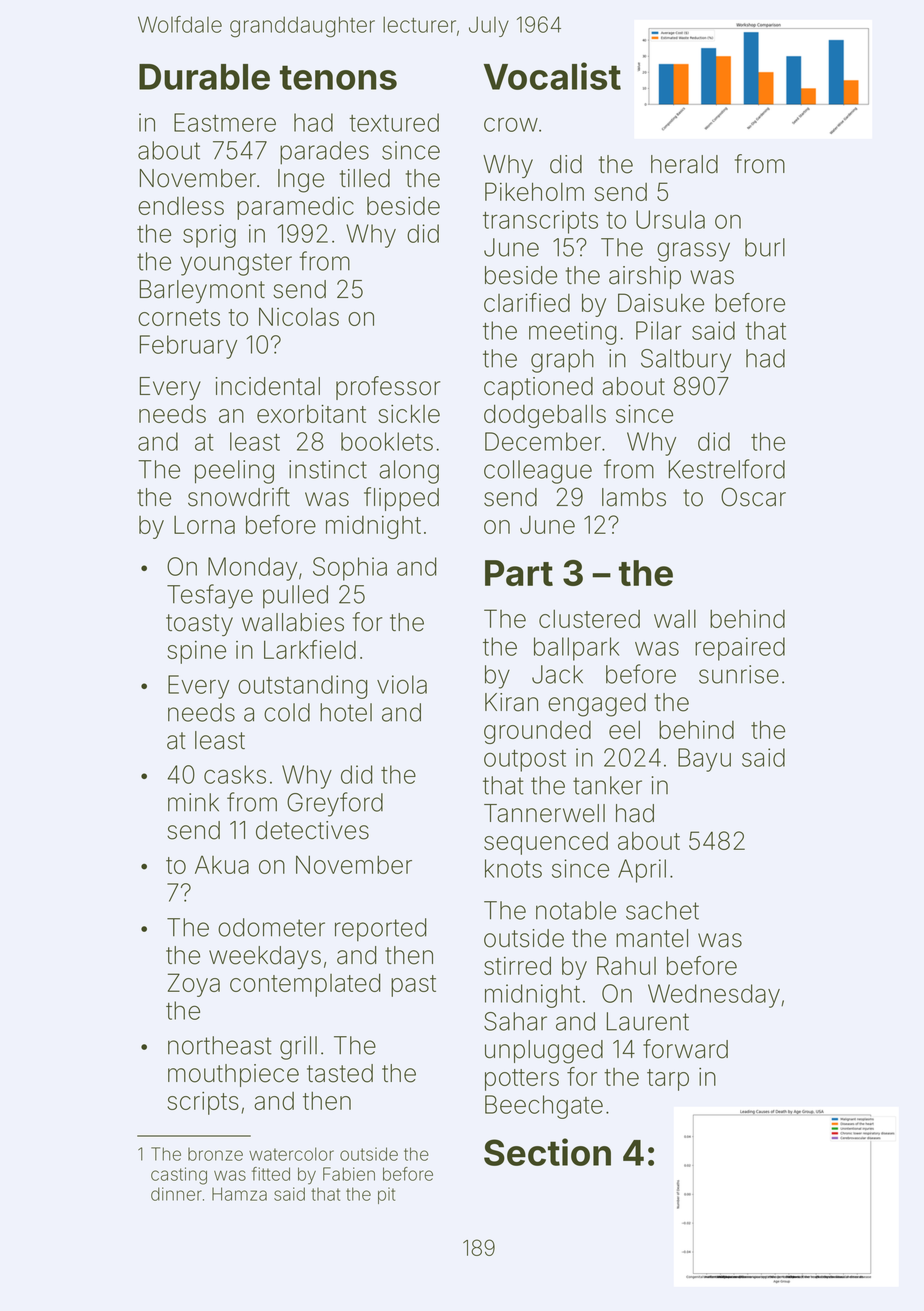 Image resolution: width=924 pixels, height=1311 pixels. What do you see at coordinates (365, 178) in the screenshot?
I see `tilled` at bounding box center [365, 178].
